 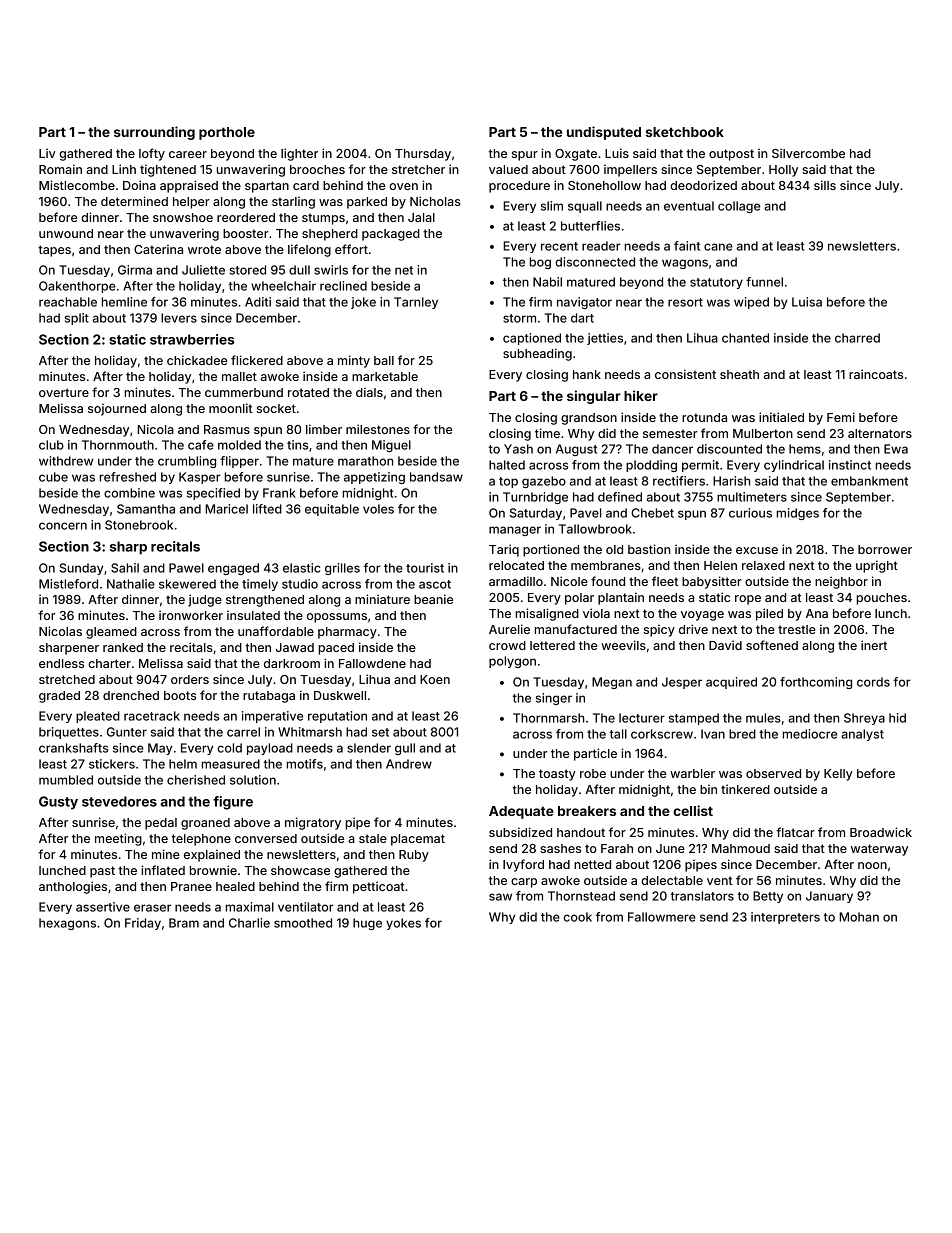 I want to click on smoothed, so click(x=303, y=923).
